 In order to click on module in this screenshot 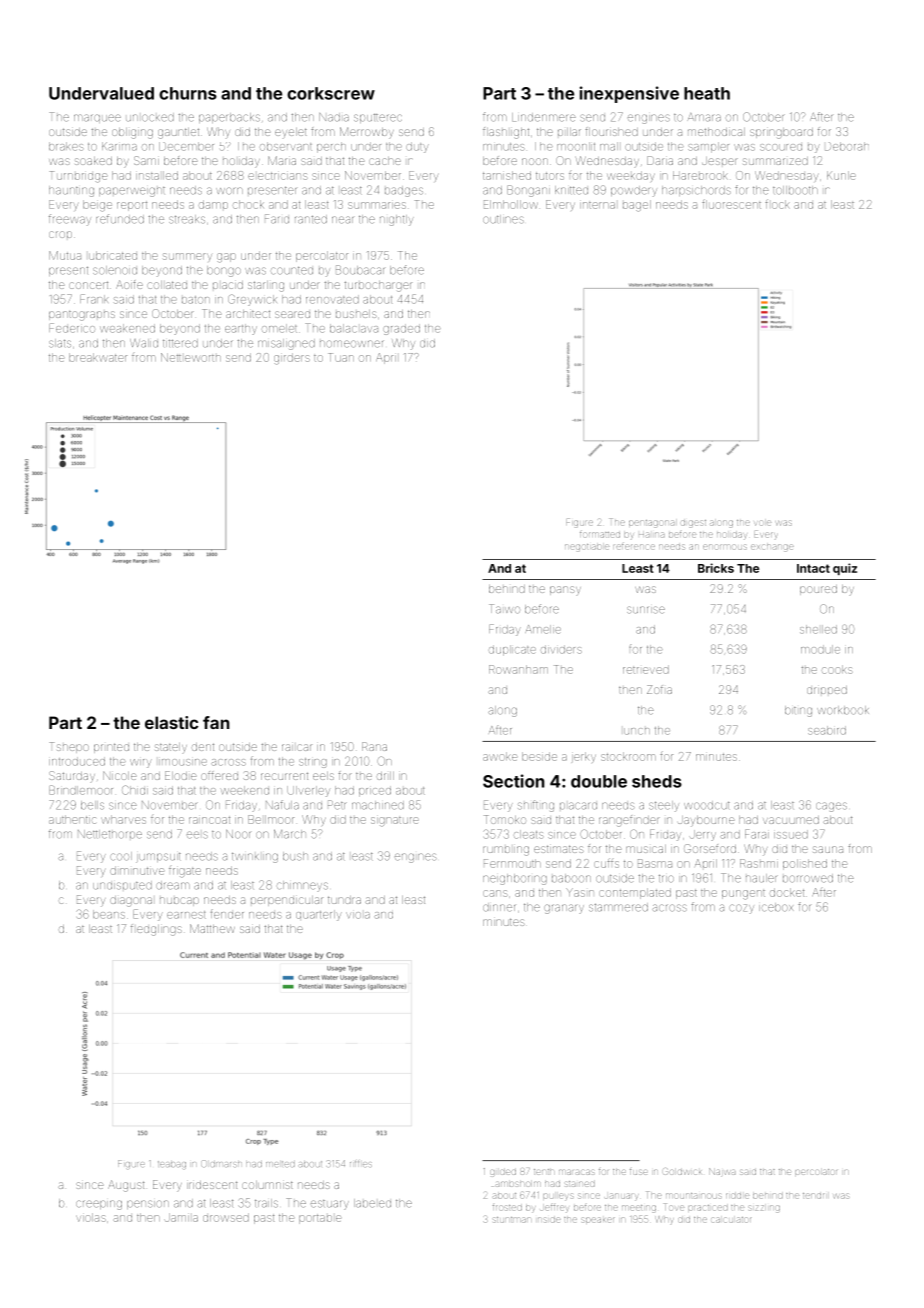, I will do `click(820, 649)`.
